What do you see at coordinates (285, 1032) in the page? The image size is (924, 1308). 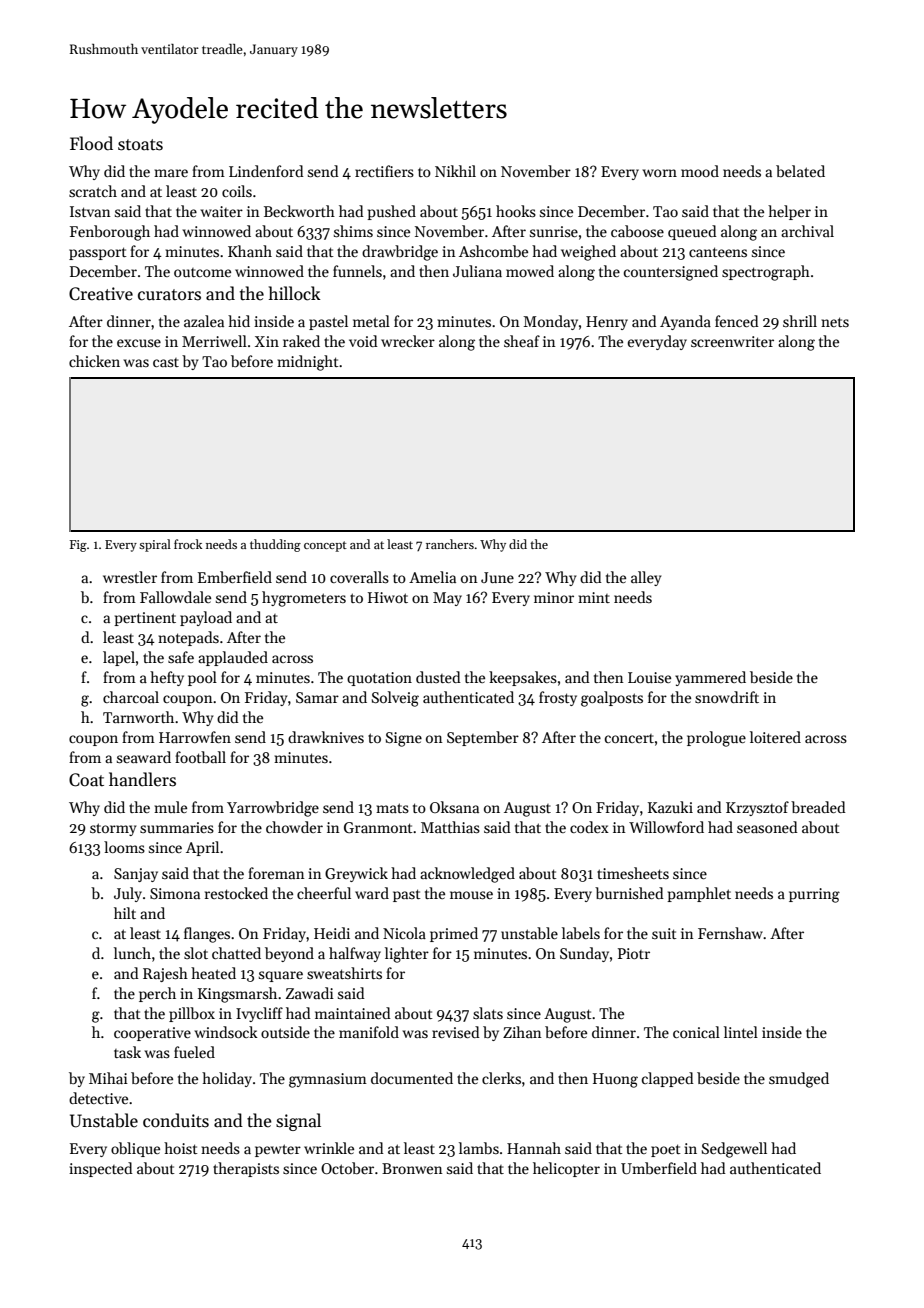 I see `outside` at bounding box center [285, 1032].
